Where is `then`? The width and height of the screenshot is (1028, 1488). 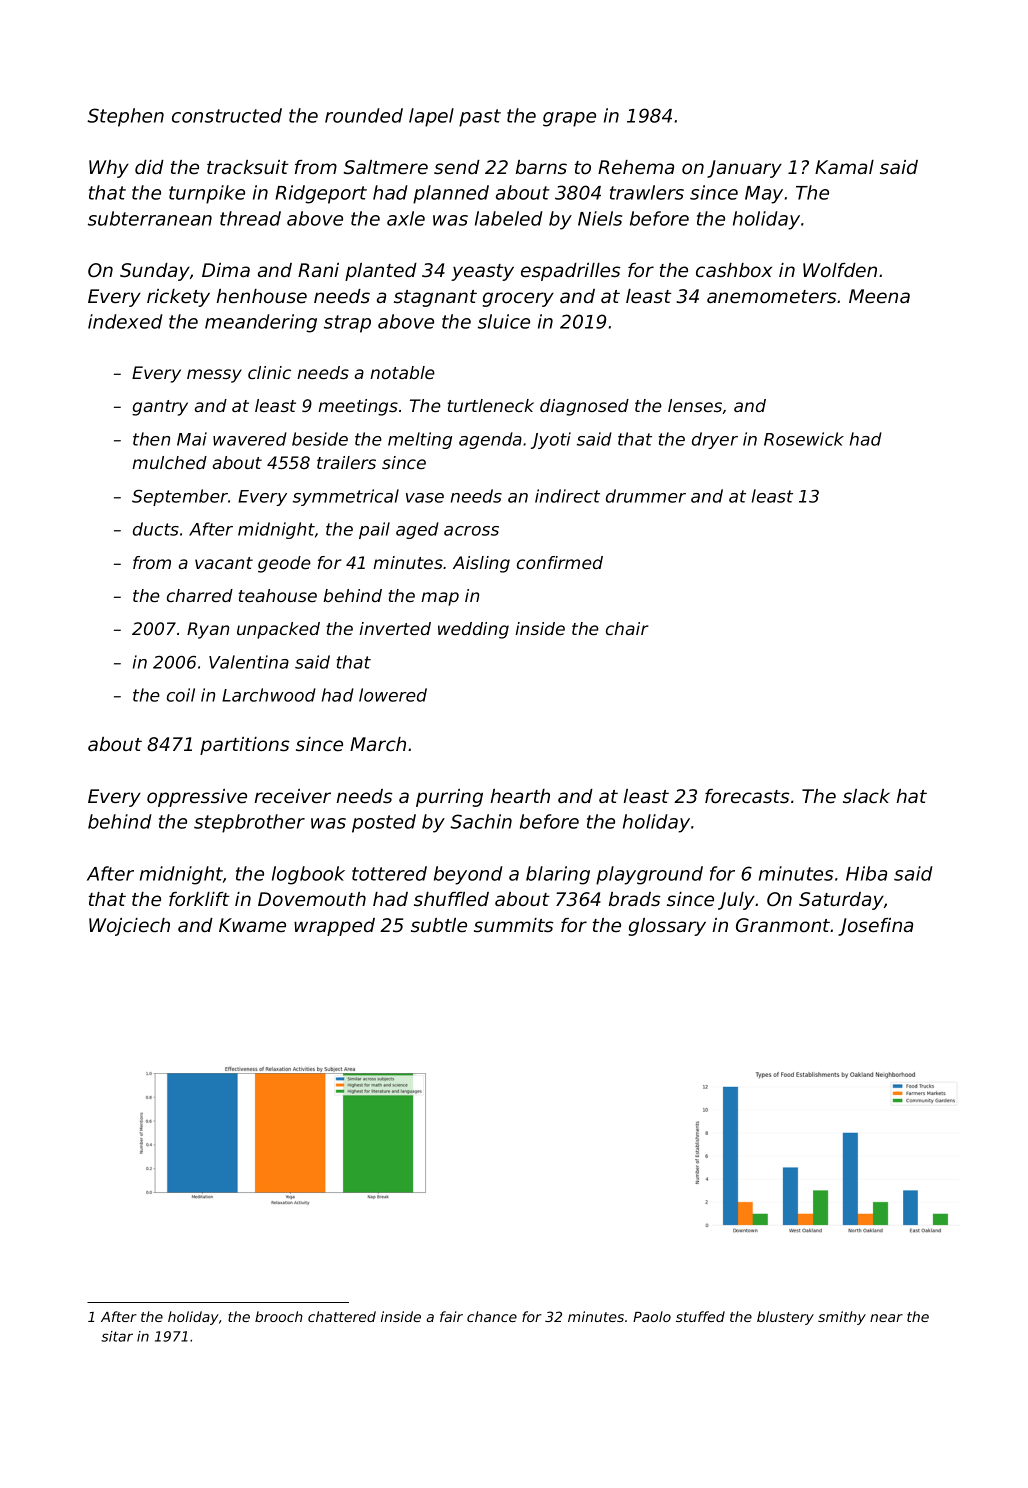 then is located at coordinates (151, 439).
